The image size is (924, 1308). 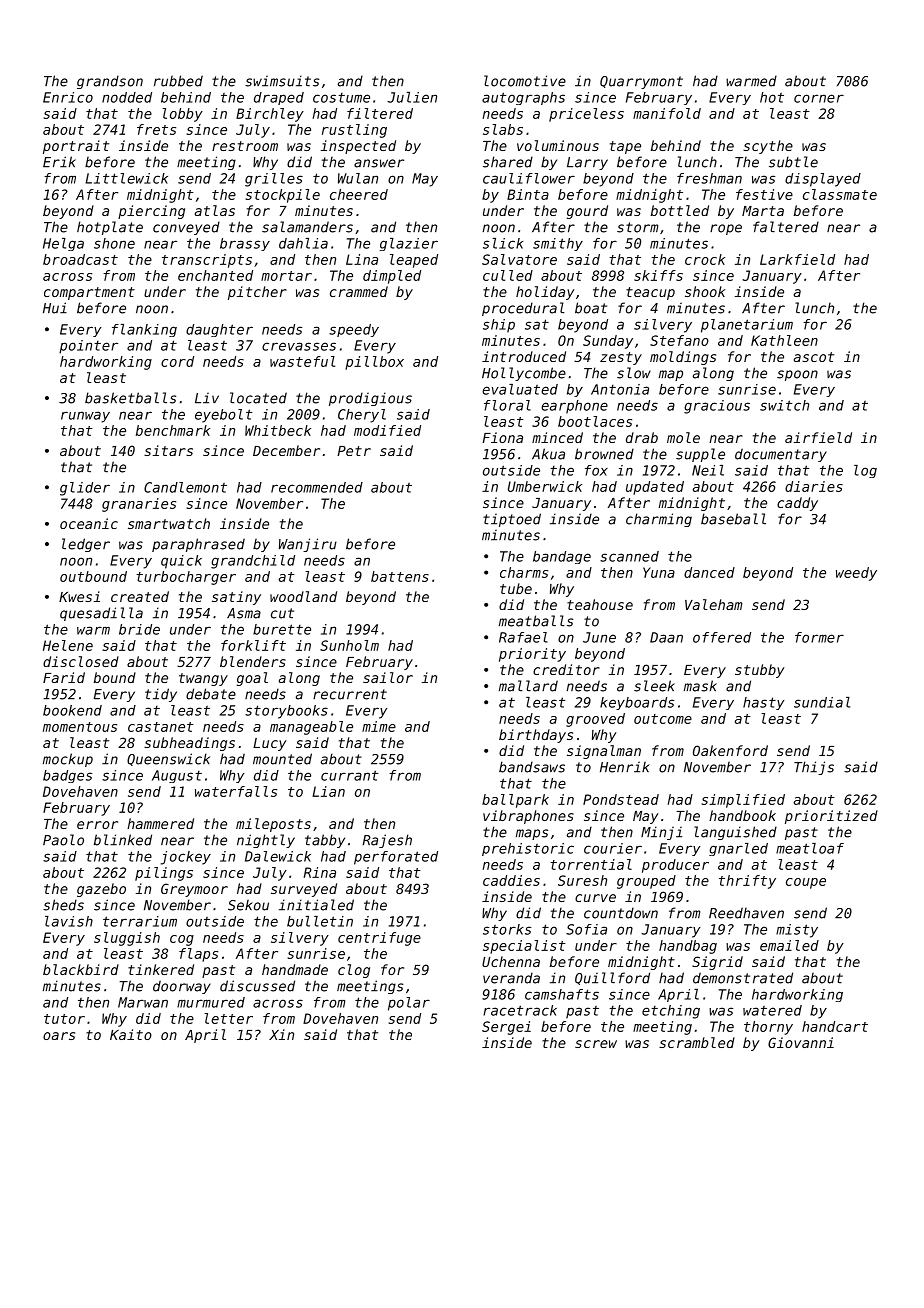 What do you see at coordinates (596, 1044) in the screenshot?
I see `screw` at bounding box center [596, 1044].
